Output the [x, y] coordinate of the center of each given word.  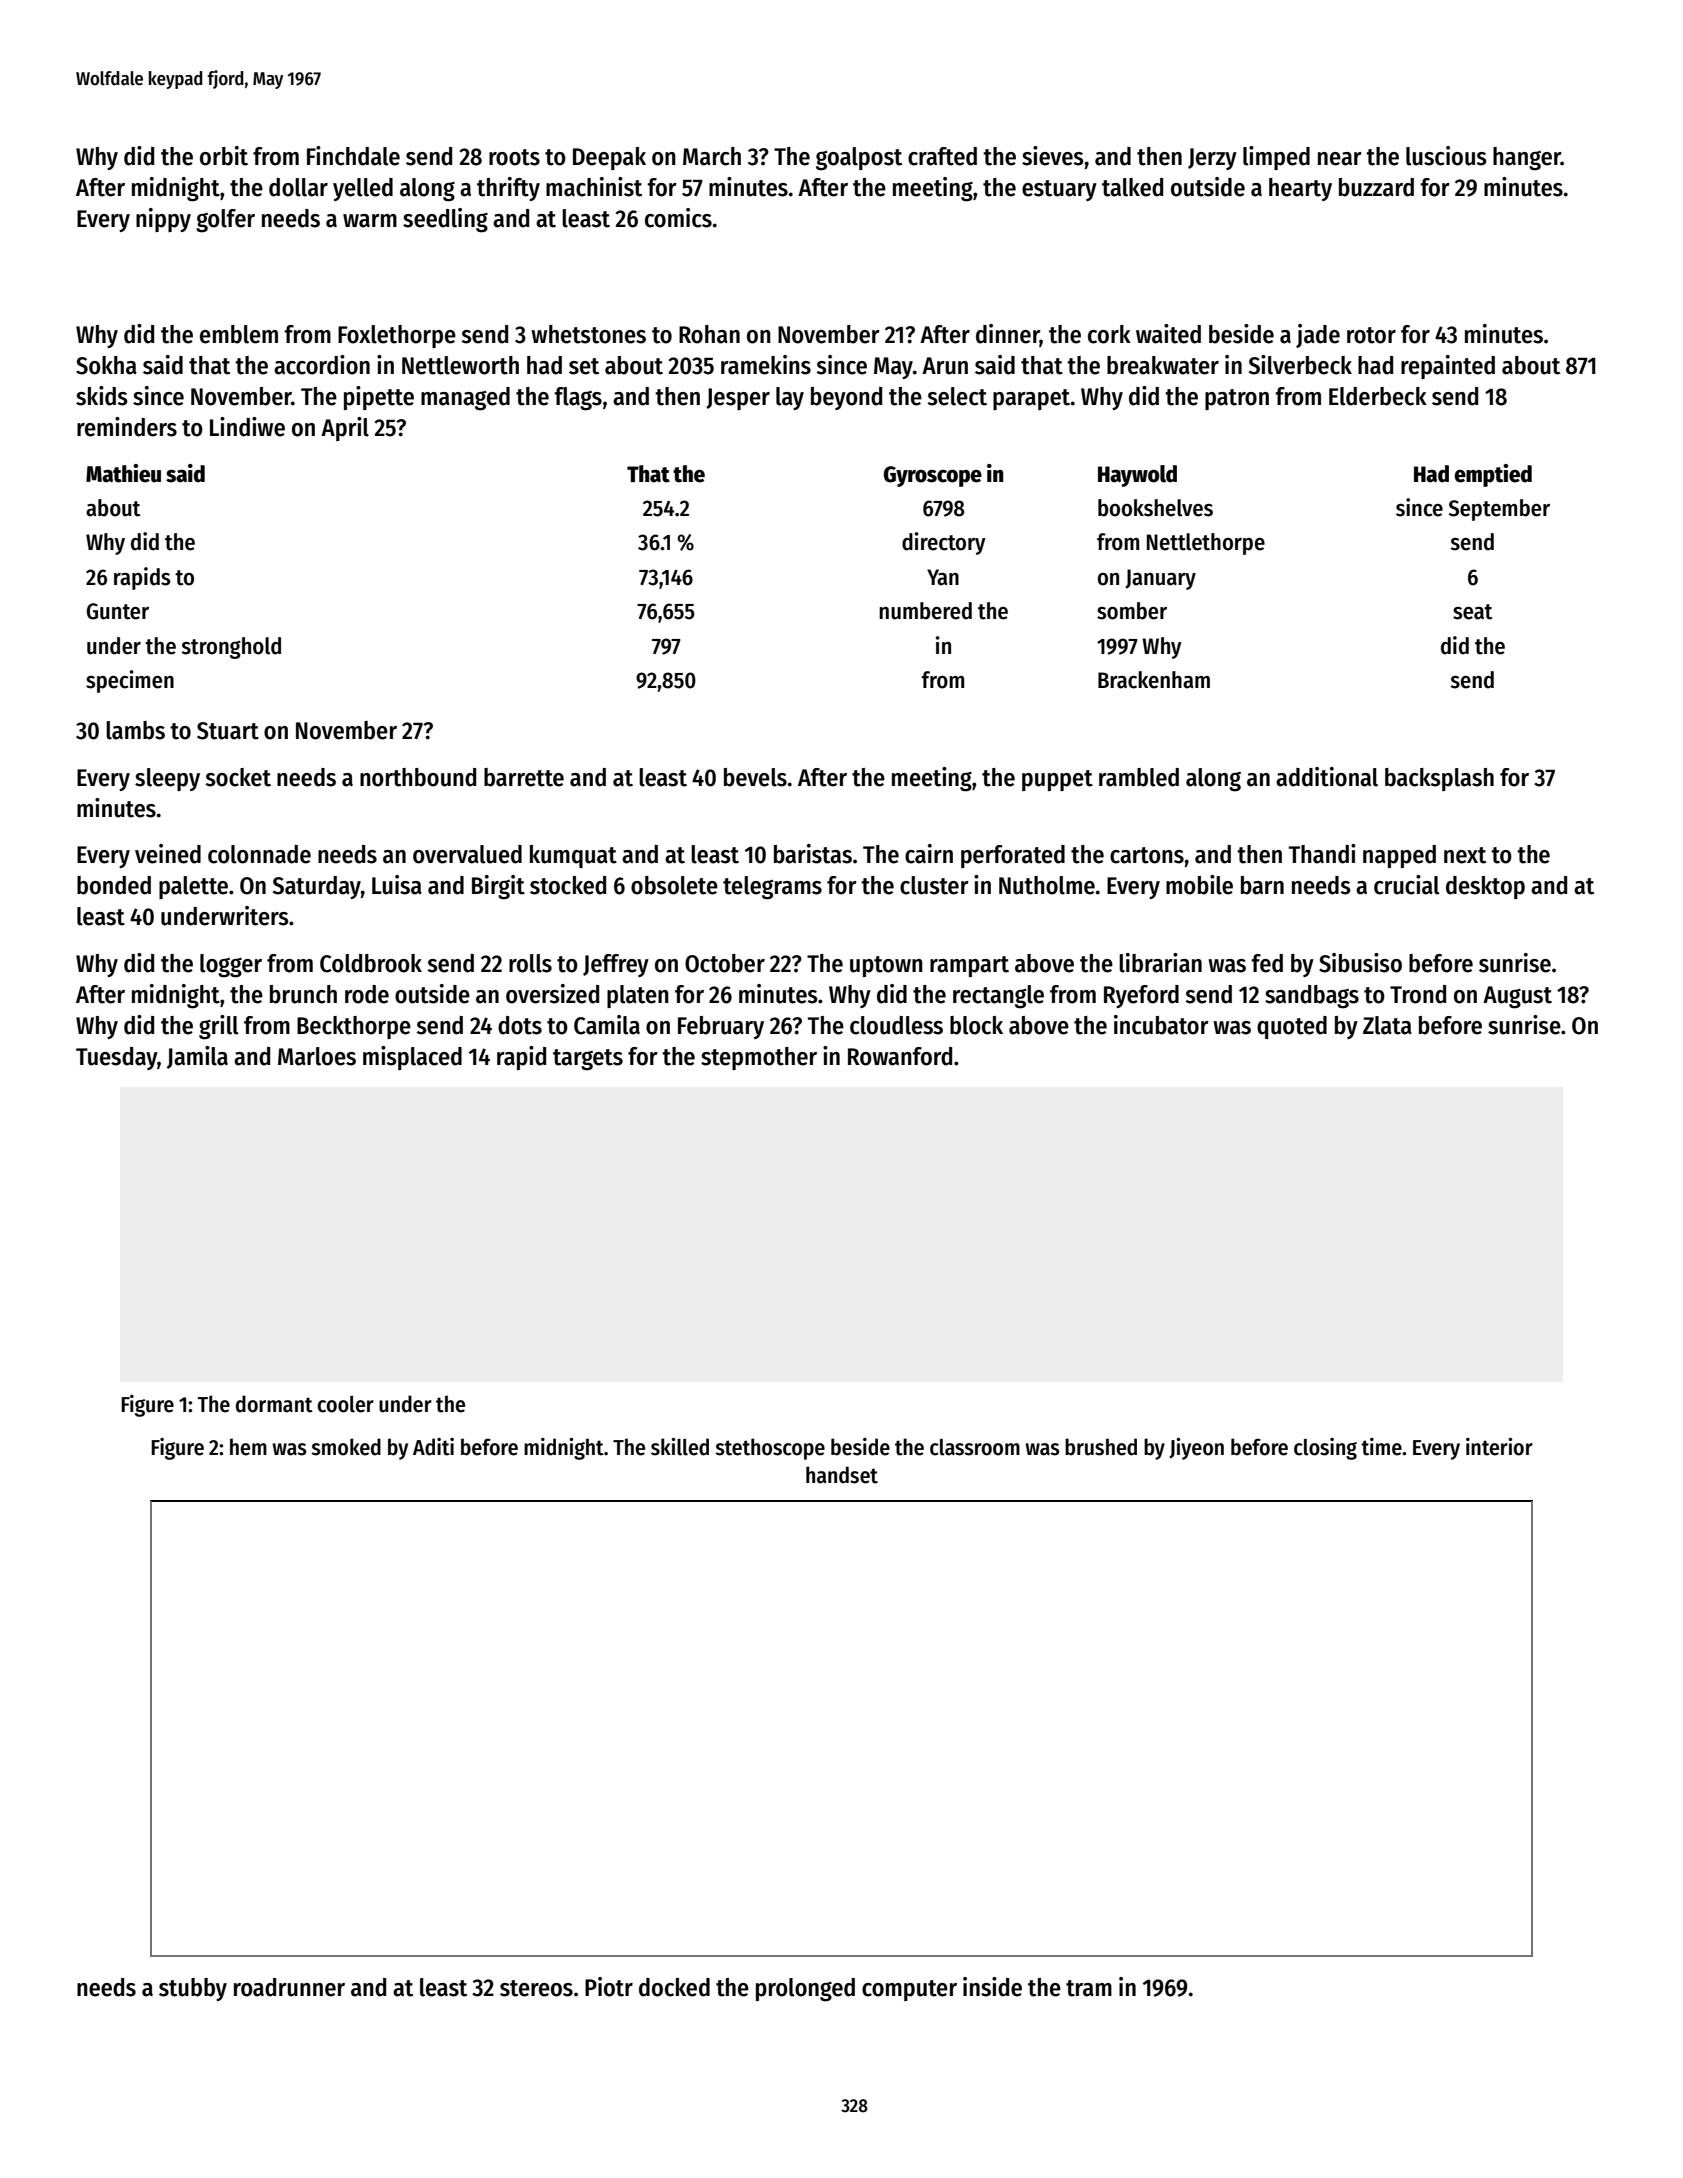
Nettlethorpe [1206, 544]
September [1499, 510]
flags [578, 399]
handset [842, 1475]
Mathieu [123, 473]
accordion [322, 365]
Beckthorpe [354, 1027]
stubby [193, 1989]
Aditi [433, 1447]
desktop [1485, 887]
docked [674, 1987]
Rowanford [900, 1056]
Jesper [738, 399]
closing [1325, 1449]
